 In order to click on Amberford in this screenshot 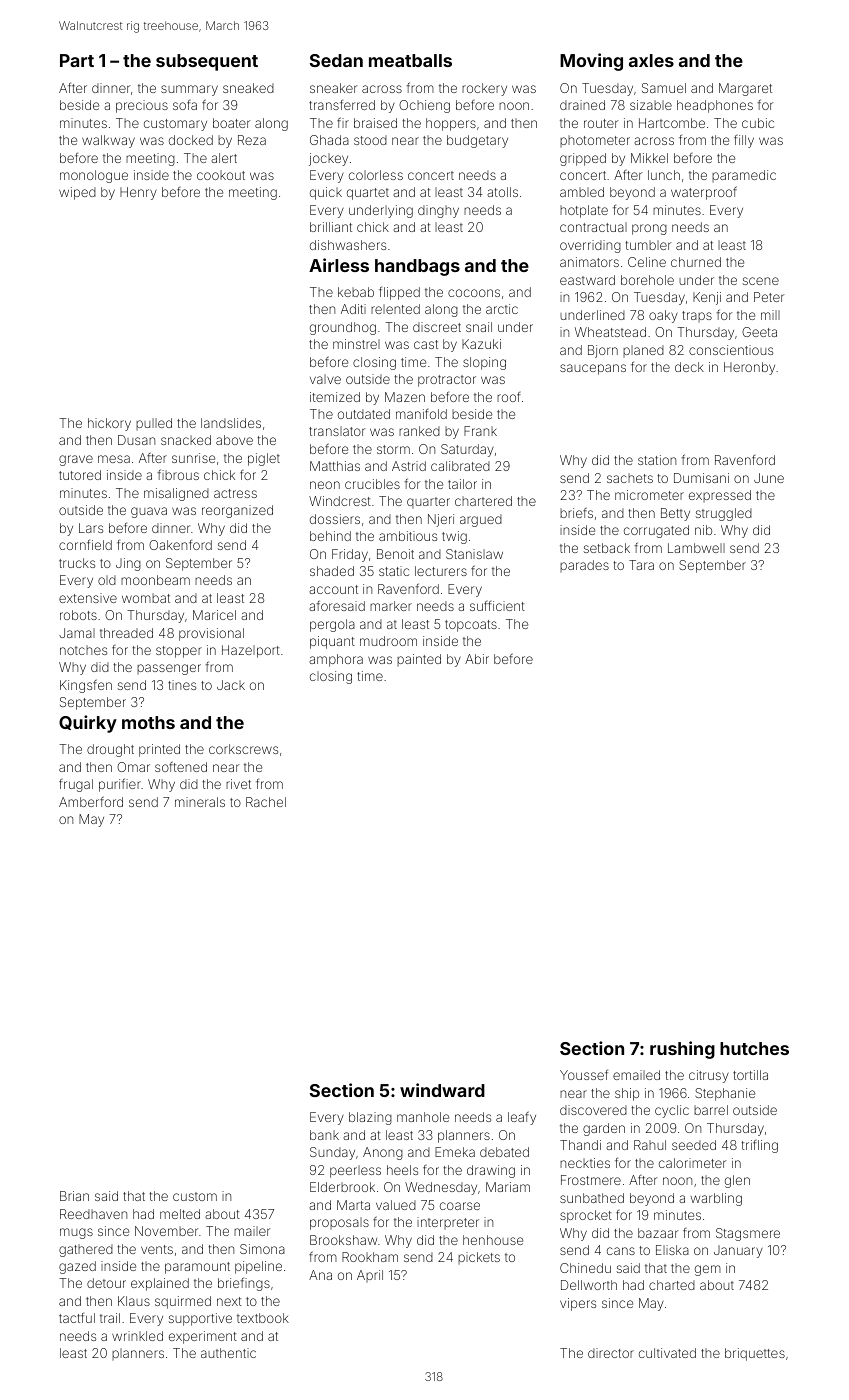, I will do `click(91, 801)`.
